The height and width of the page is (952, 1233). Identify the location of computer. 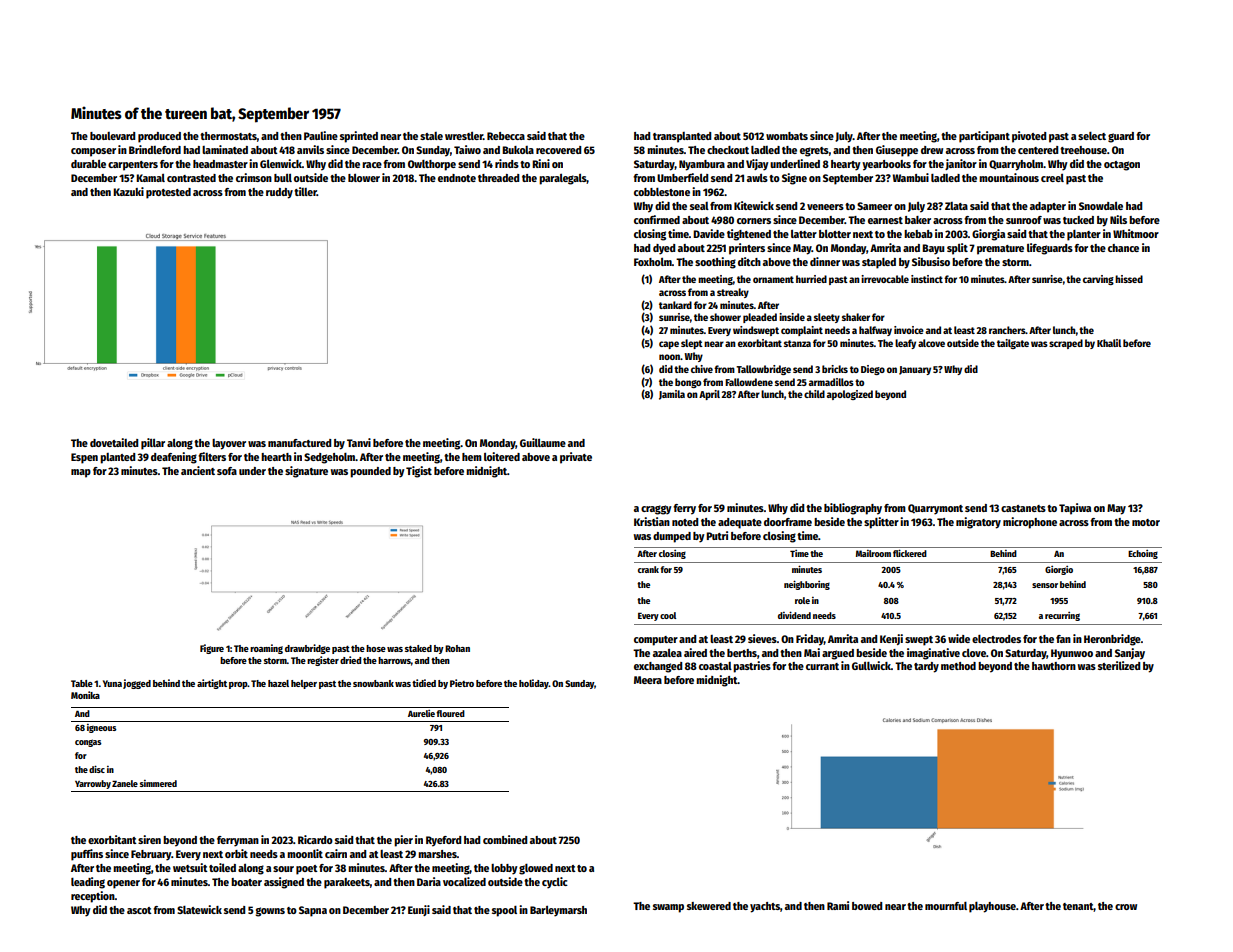
(656, 641).
